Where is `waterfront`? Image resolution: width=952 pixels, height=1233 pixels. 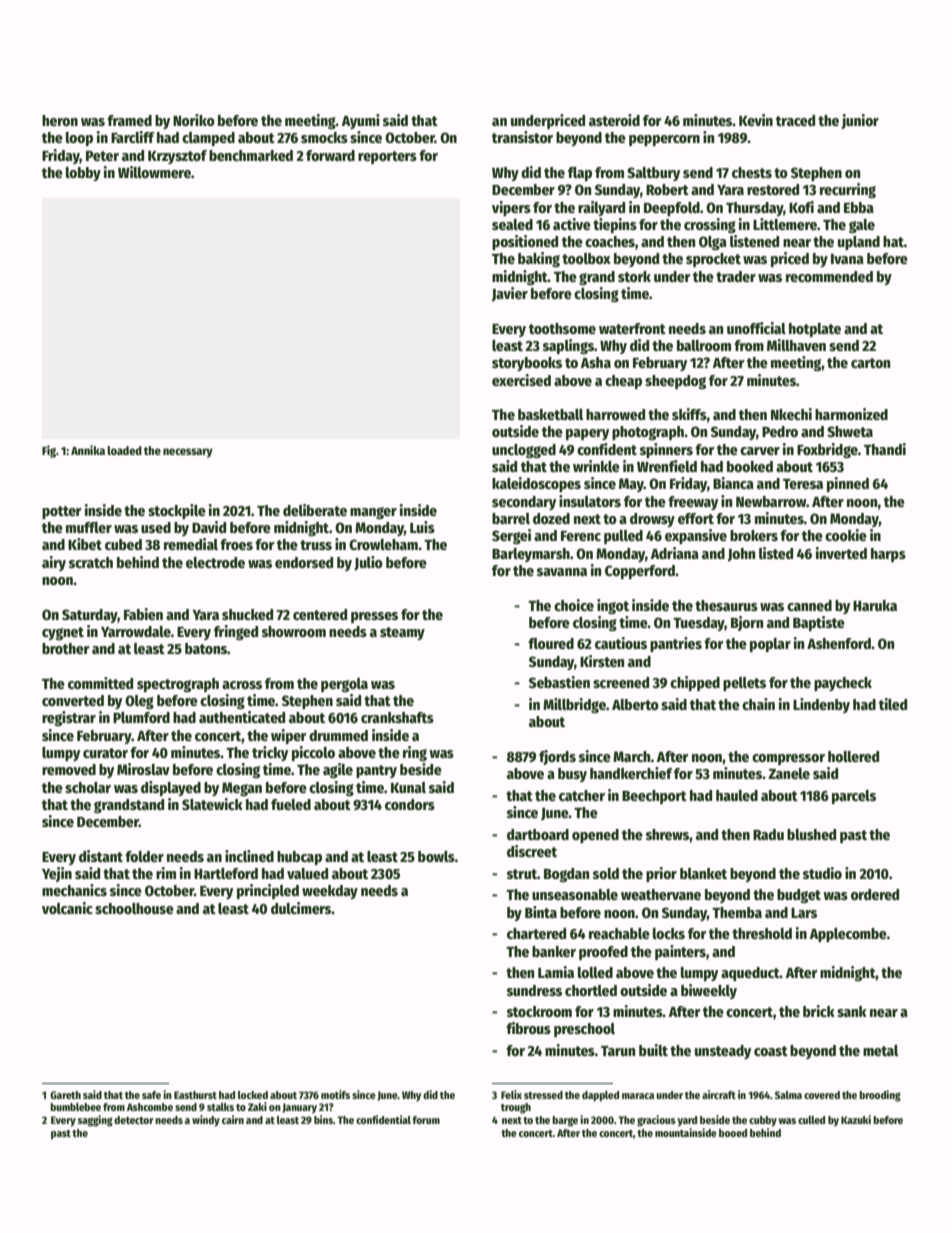
waterfront is located at coordinates (632, 328).
